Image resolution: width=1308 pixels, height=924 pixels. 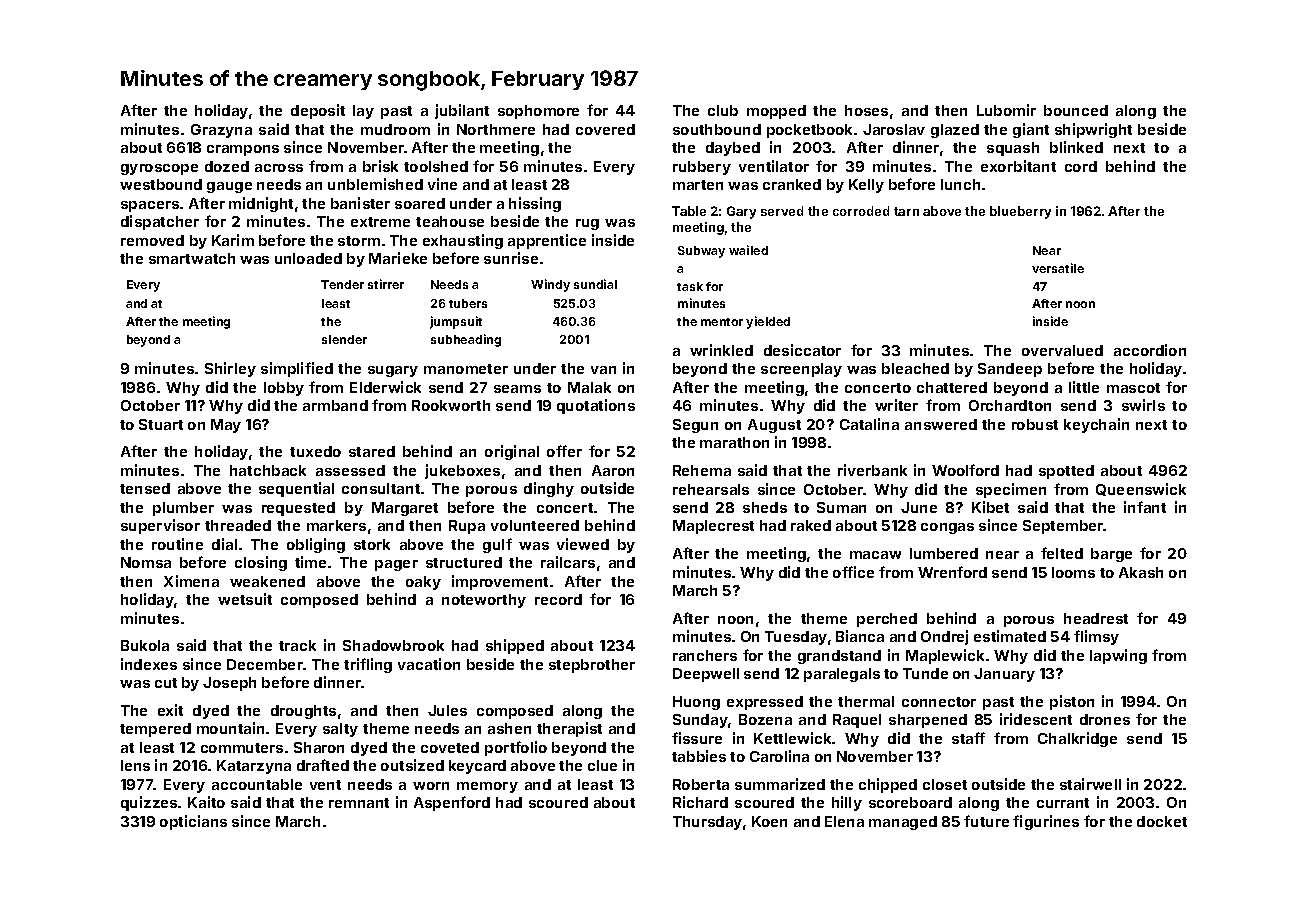 What do you see at coordinates (1020, 212) in the screenshot?
I see `blueberry` at bounding box center [1020, 212].
